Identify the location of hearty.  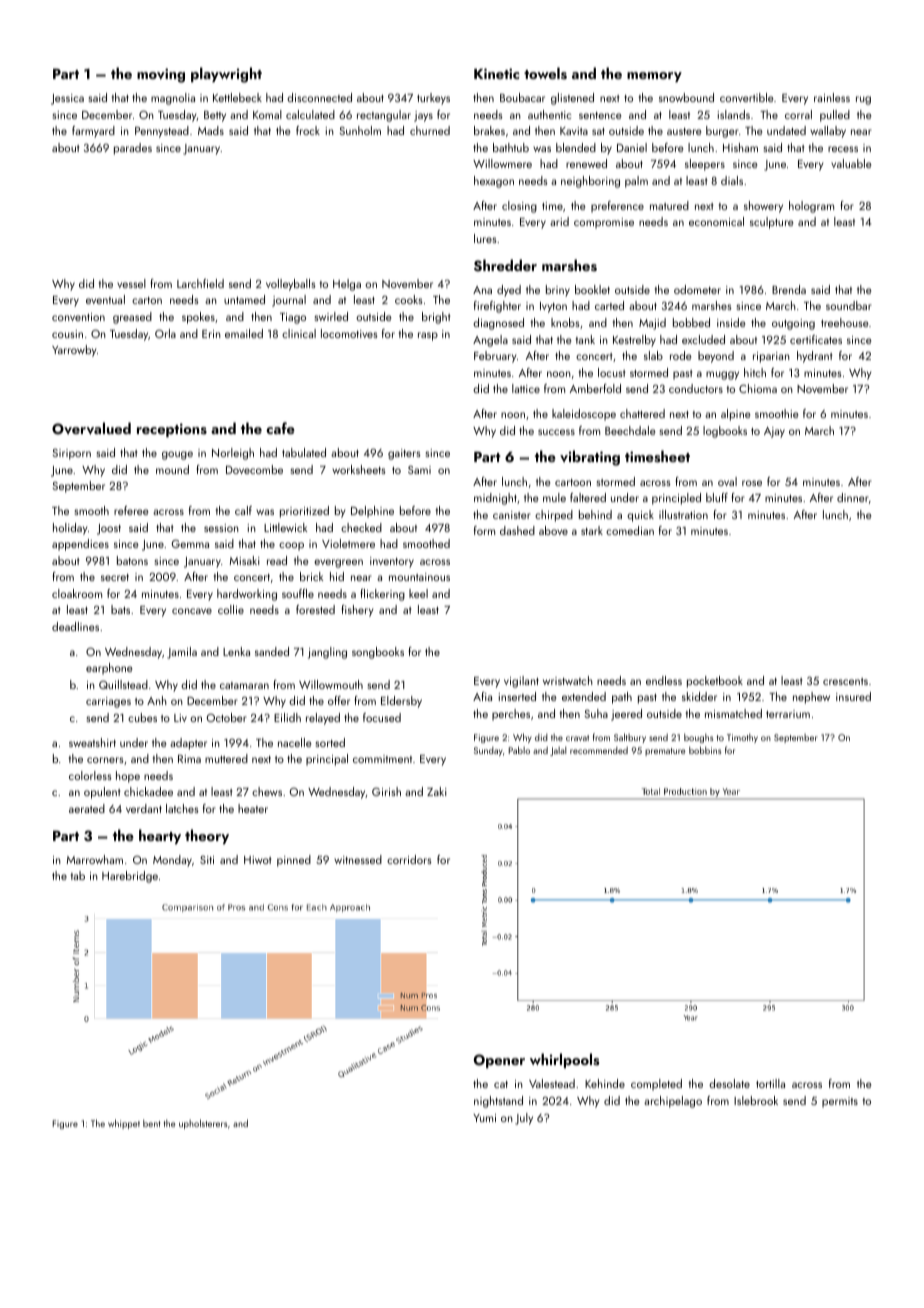
(160, 836).
